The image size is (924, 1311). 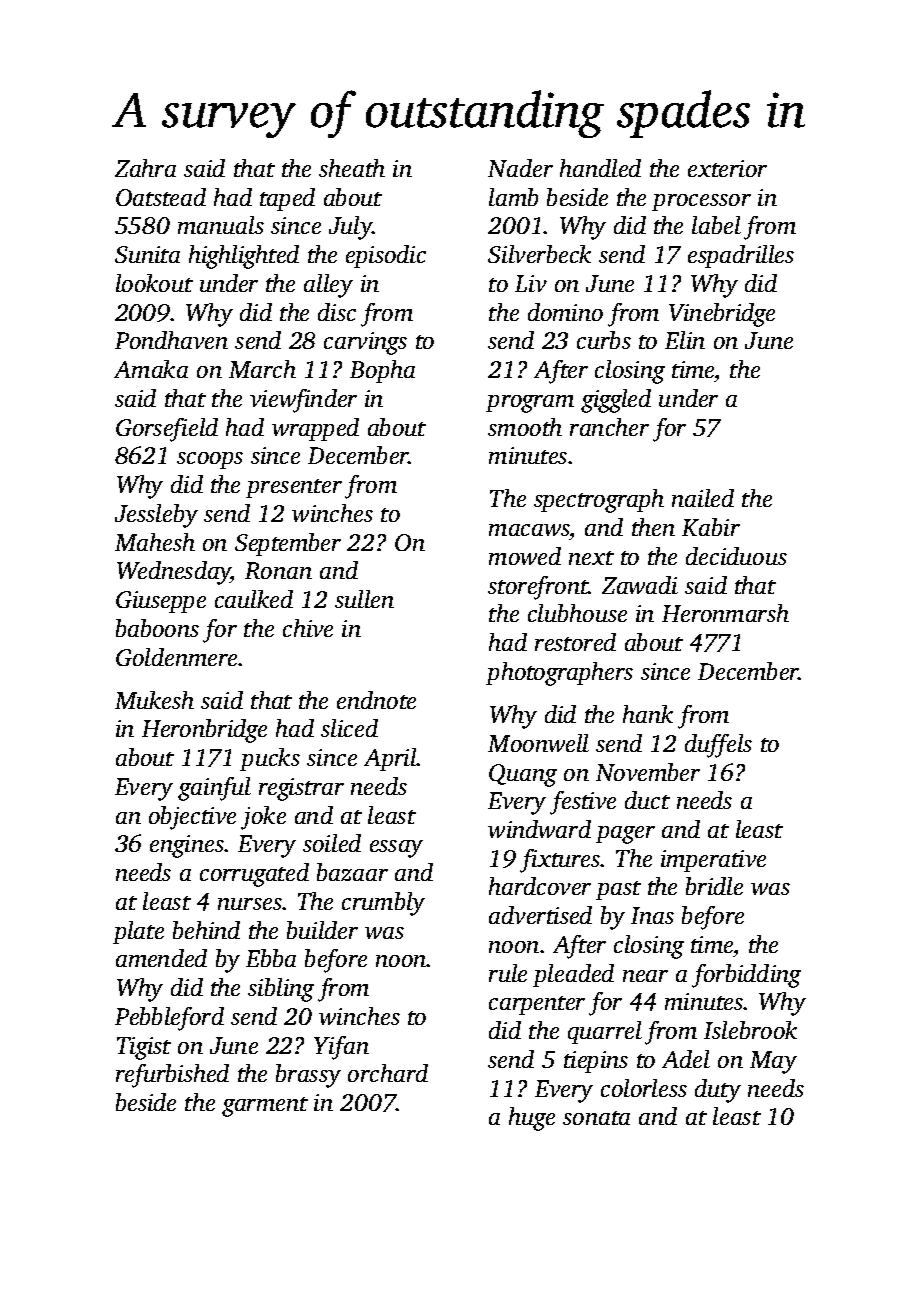 What do you see at coordinates (145, 168) in the screenshot?
I see `Zahra` at bounding box center [145, 168].
